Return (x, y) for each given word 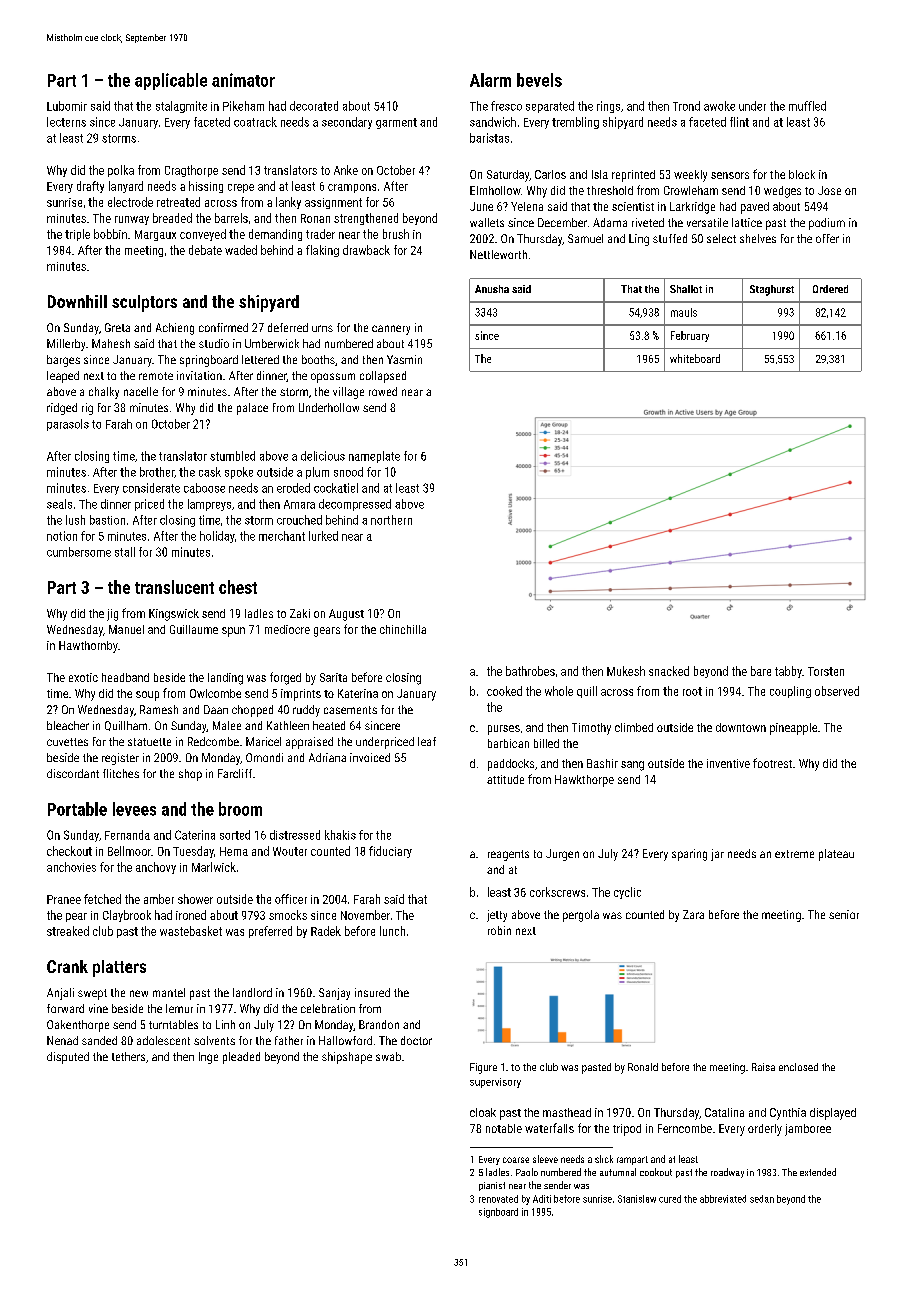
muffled (807, 106)
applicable (171, 81)
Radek (326, 931)
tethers (128, 1056)
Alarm (490, 80)
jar (717, 855)
